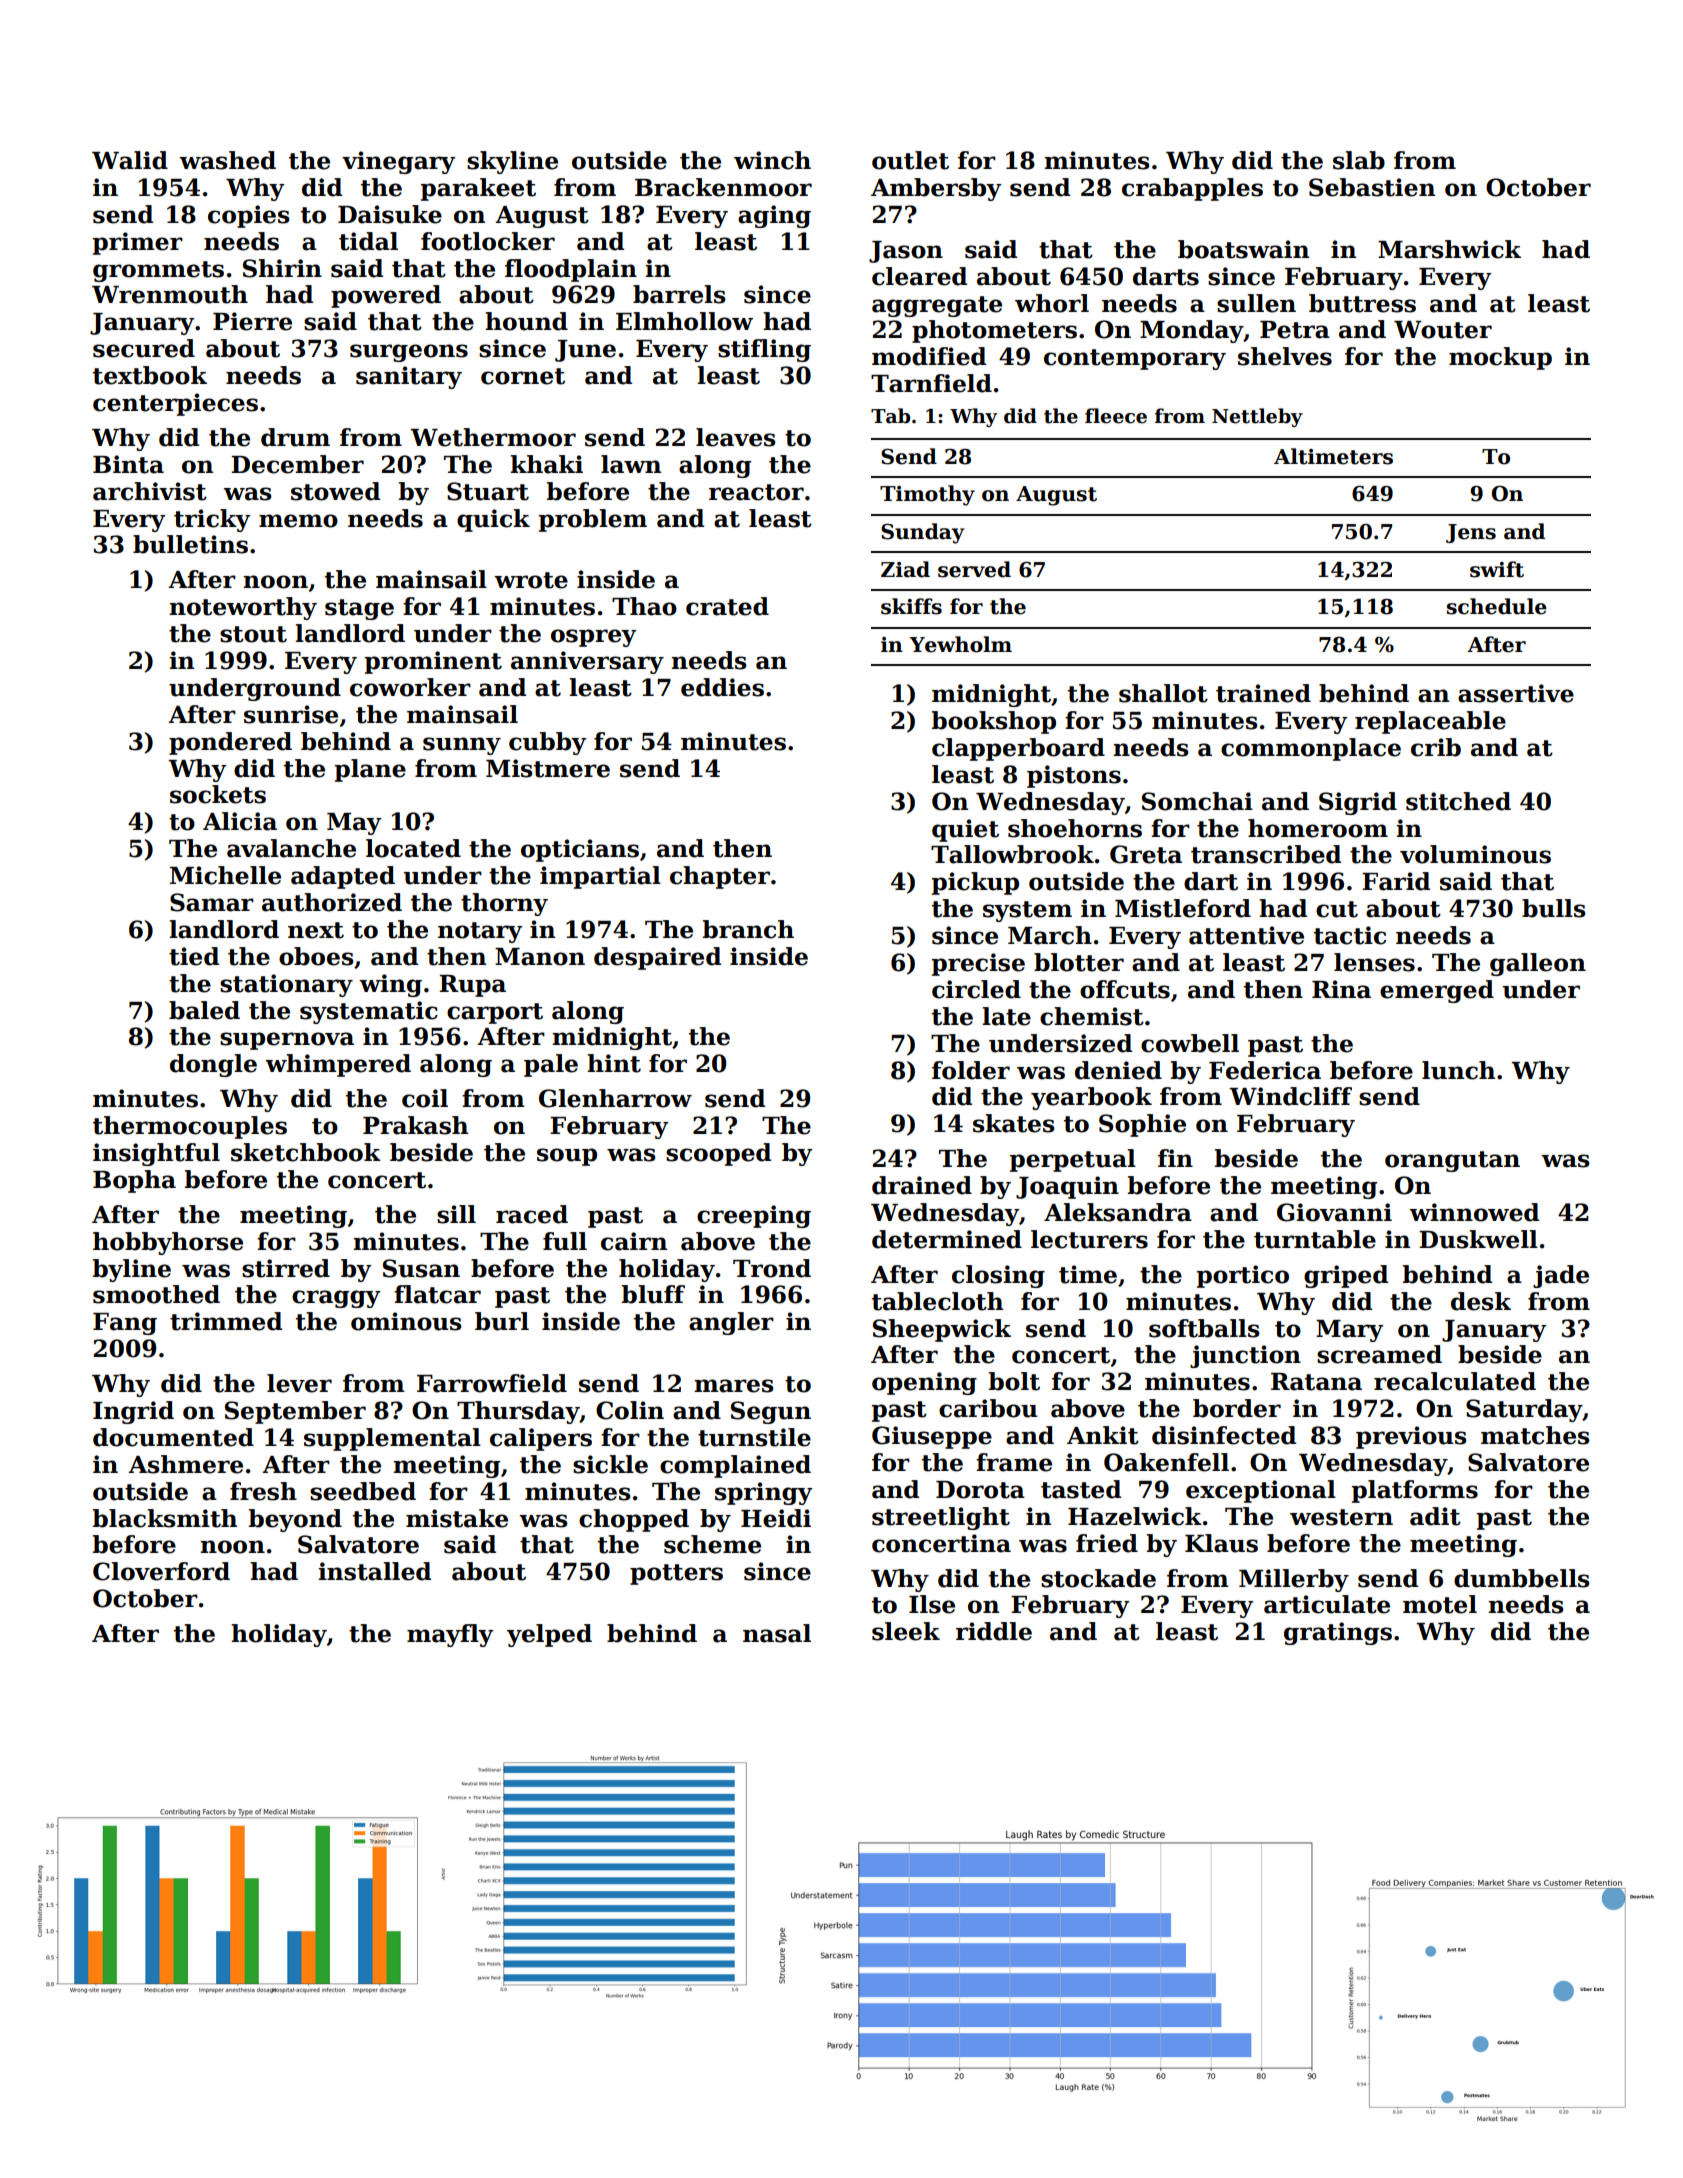  What do you see at coordinates (1471, 533) in the document?
I see `Jens` at bounding box center [1471, 533].
